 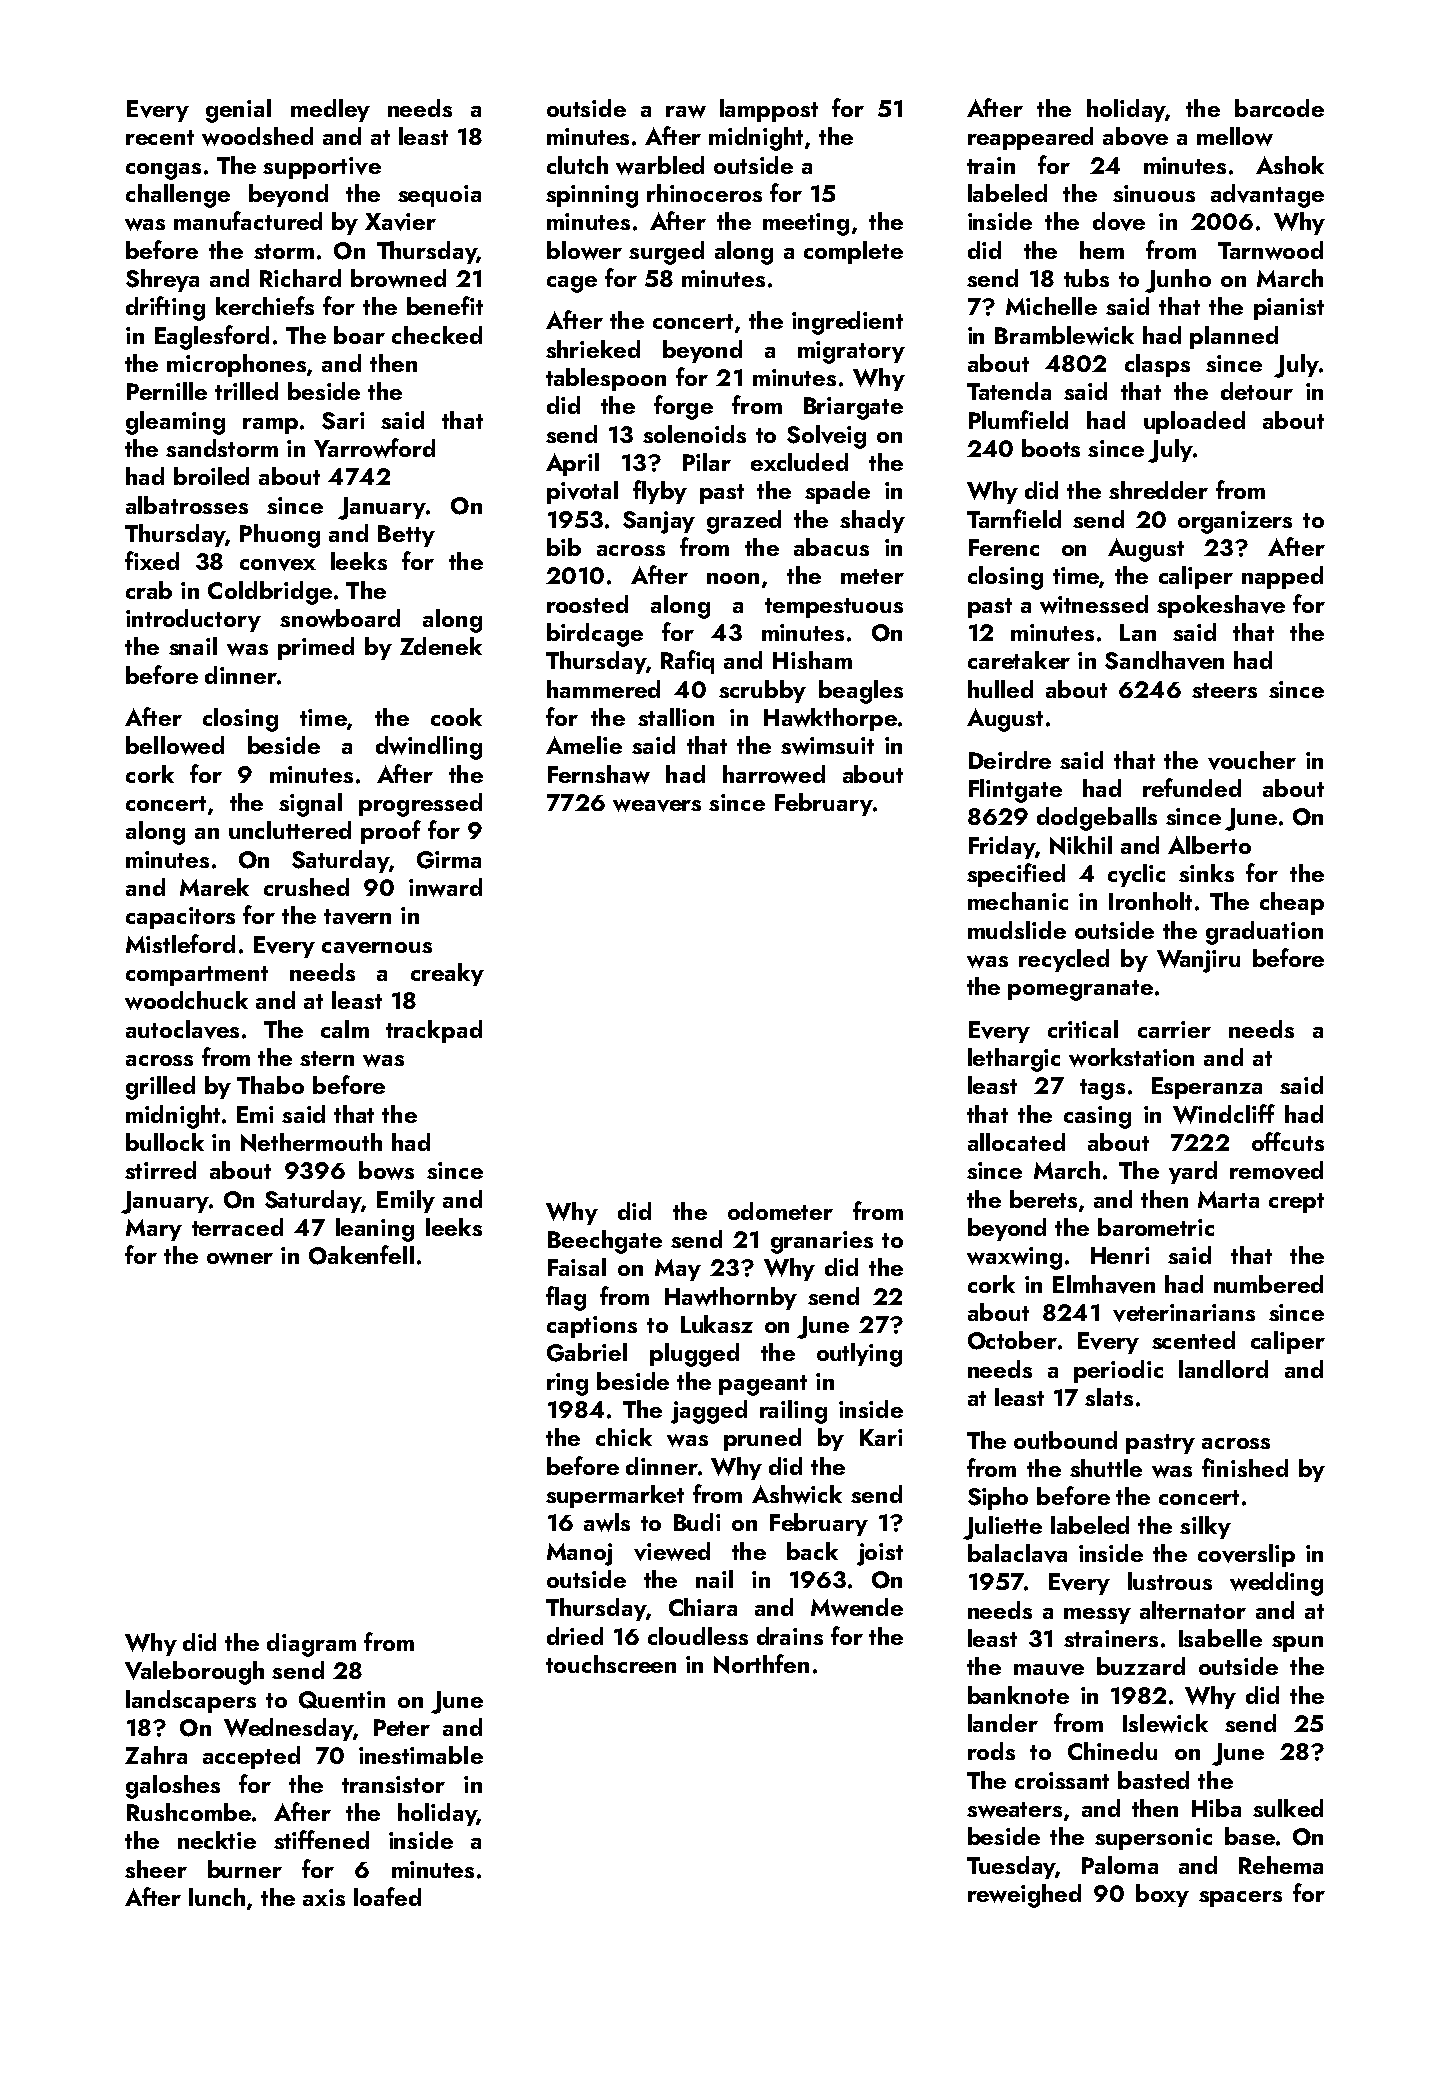 I want to click on lunch, so click(x=217, y=1897).
